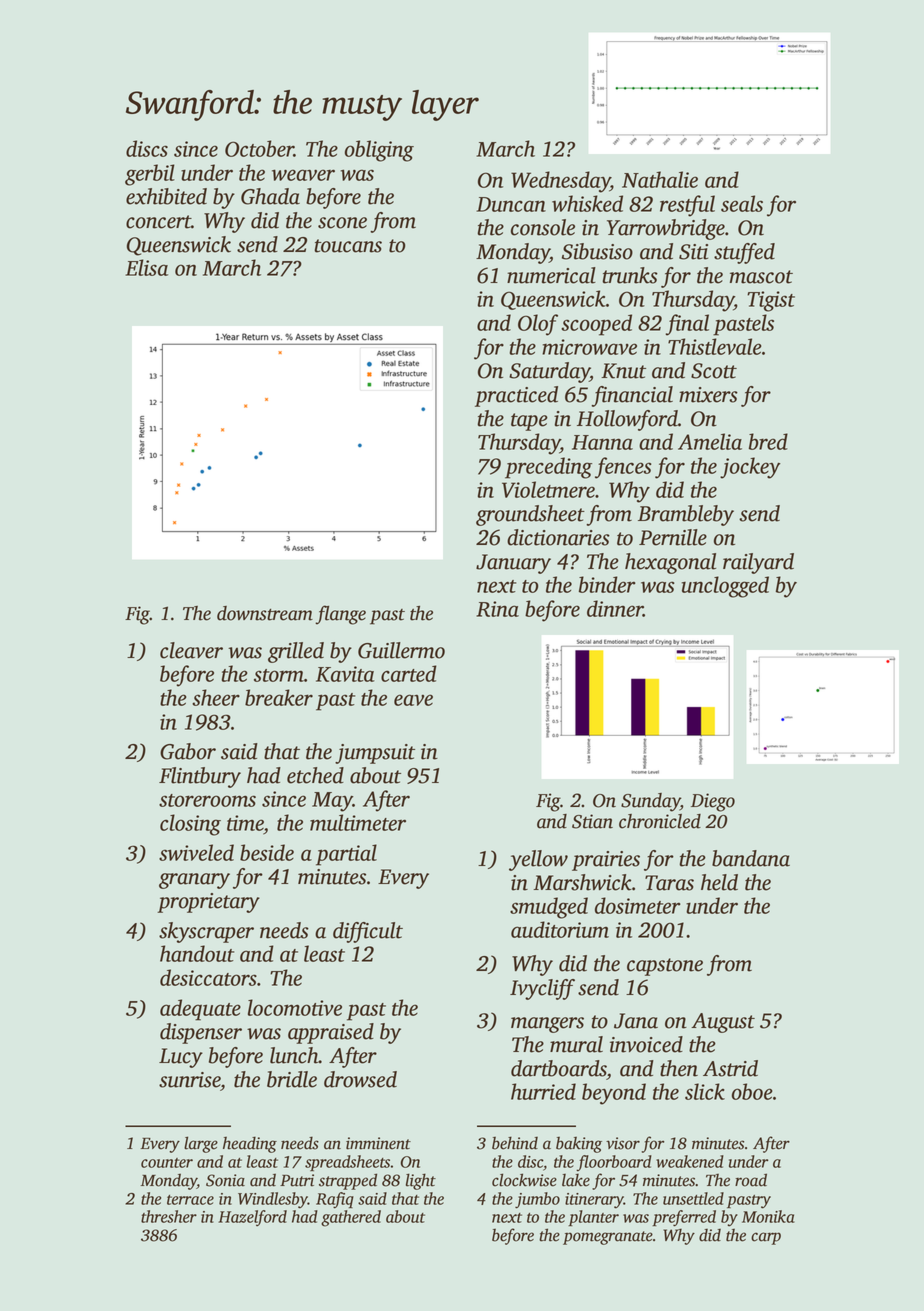 This image has width=924, height=1311. Describe the element at coordinates (587, 203) in the image. I see `whisked` at that location.
